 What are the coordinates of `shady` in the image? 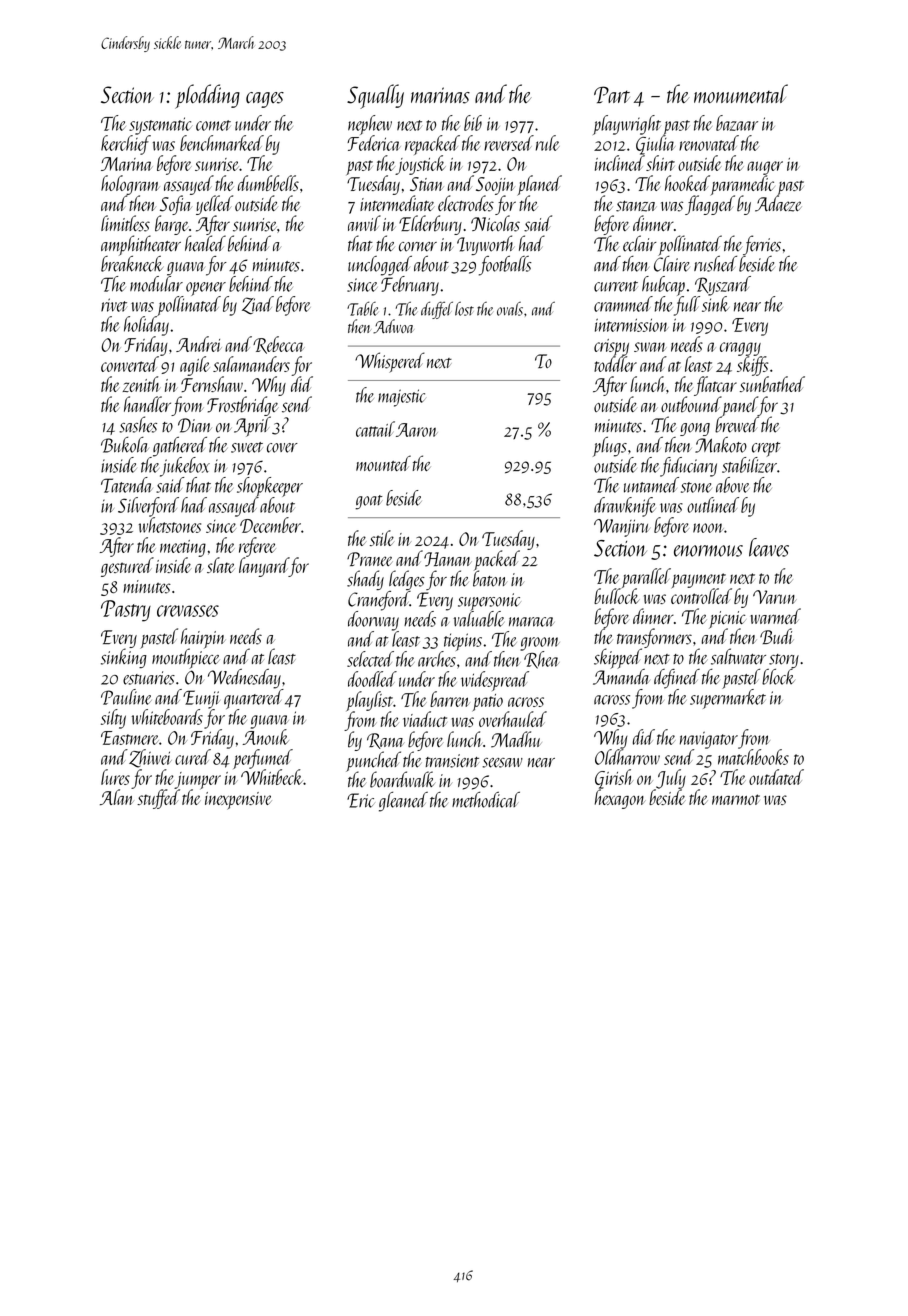 It's located at (365, 580).
